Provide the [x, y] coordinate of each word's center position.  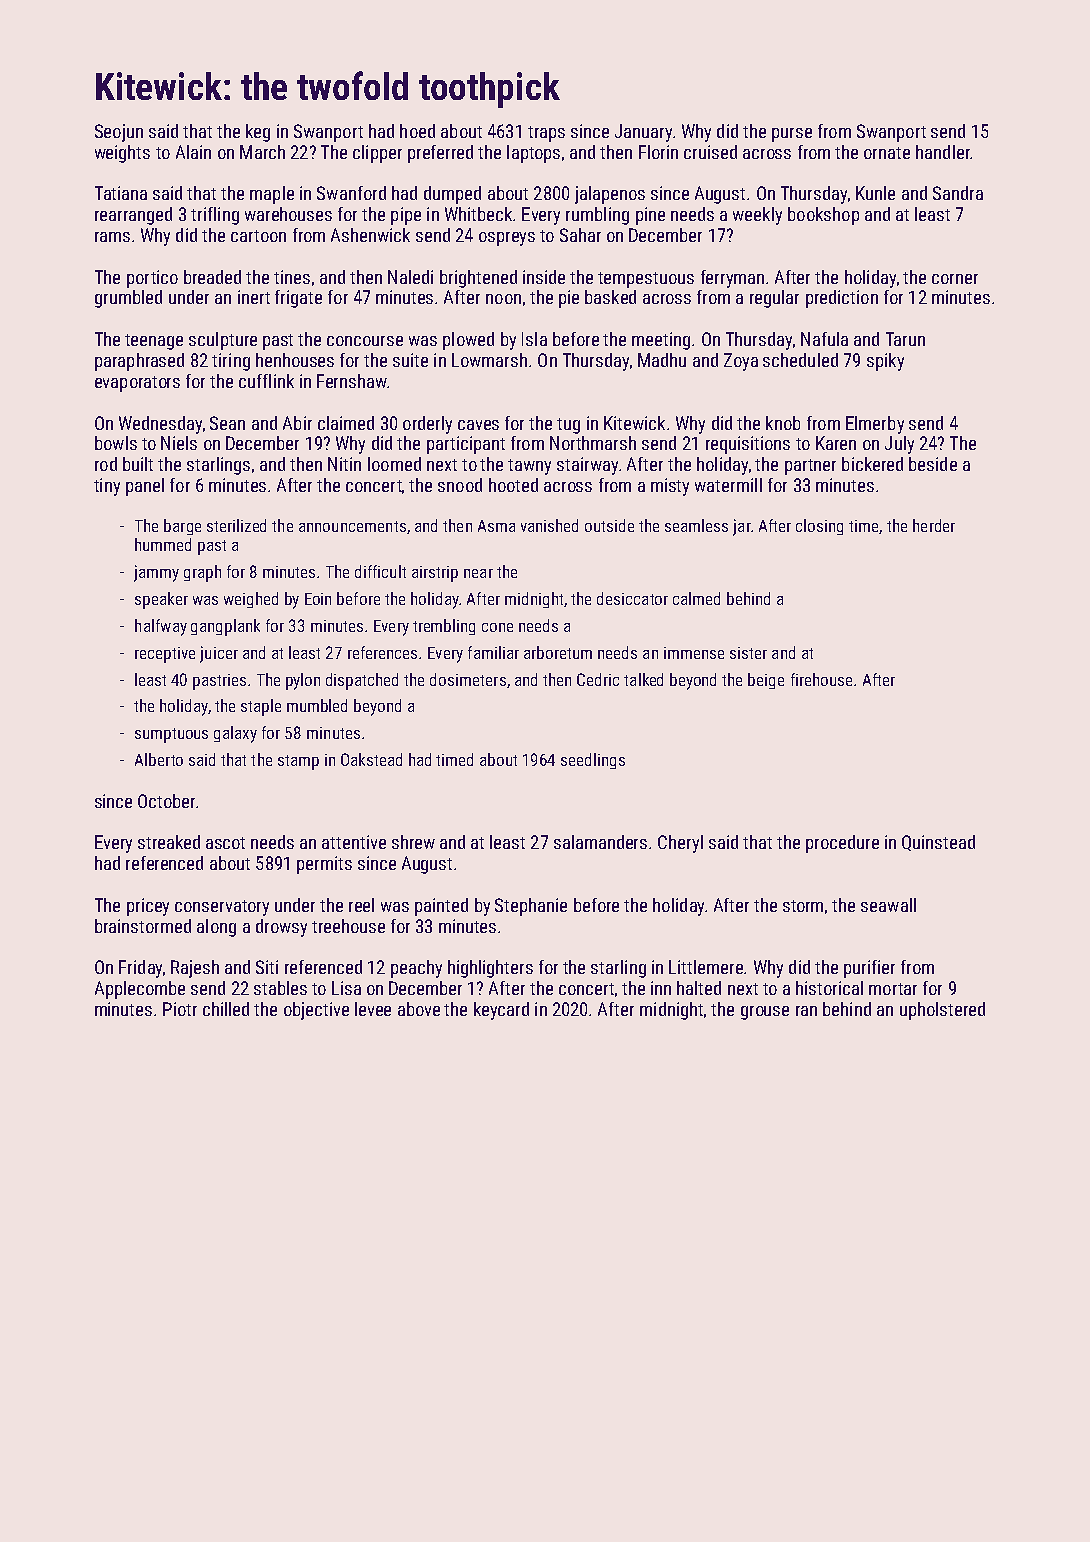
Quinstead [938, 843]
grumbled [128, 299]
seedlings [593, 761]
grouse [765, 1013]
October [166, 801]
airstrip [435, 574]
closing [819, 527]
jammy [156, 573]
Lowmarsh [489, 360]
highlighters [490, 969]
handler [943, 152]
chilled [226, 1009]
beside [933, 464]
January [643, 133]
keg [258, 133]
